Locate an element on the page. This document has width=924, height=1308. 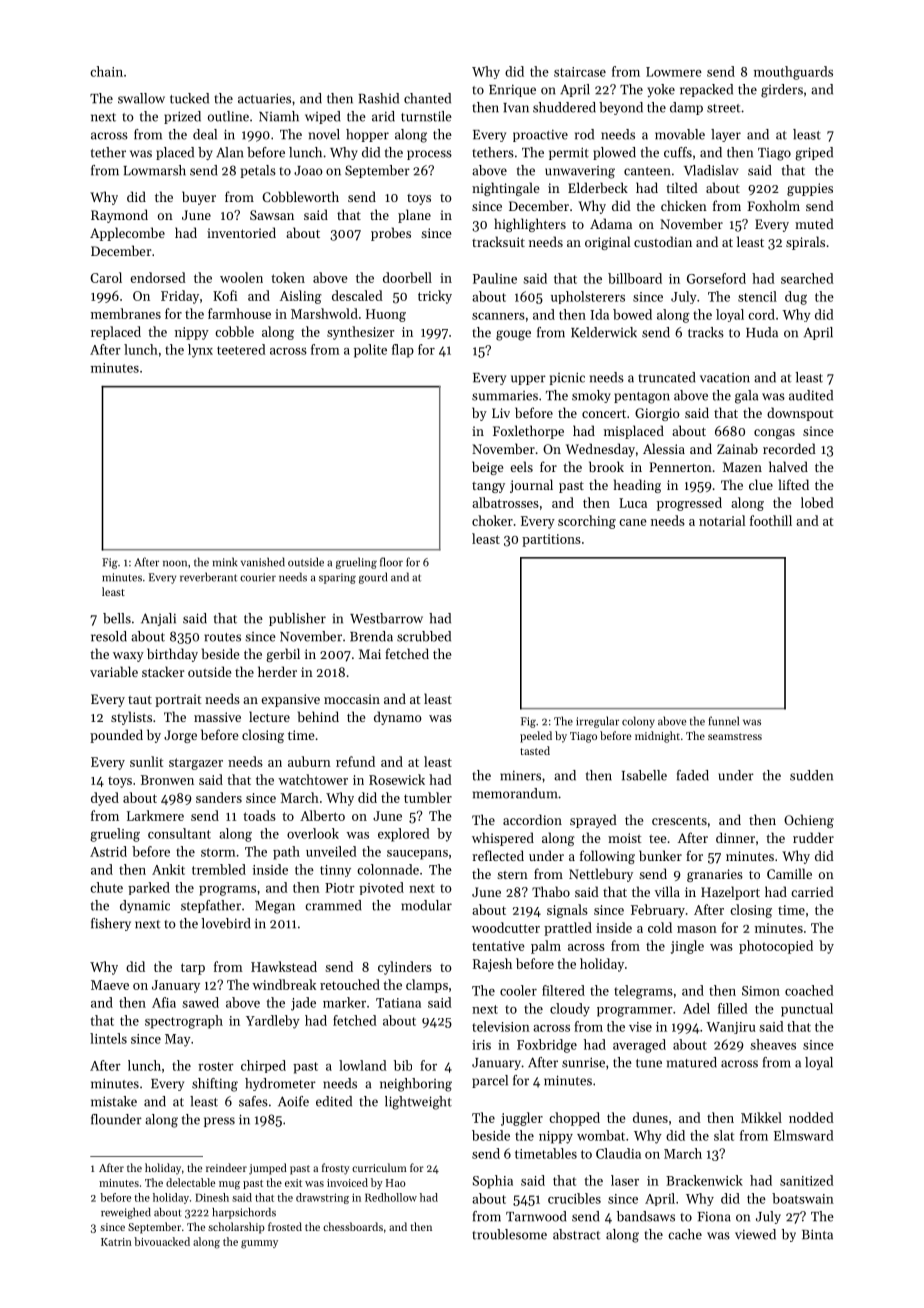
Katrin is located at coordinates (116, 1242).
